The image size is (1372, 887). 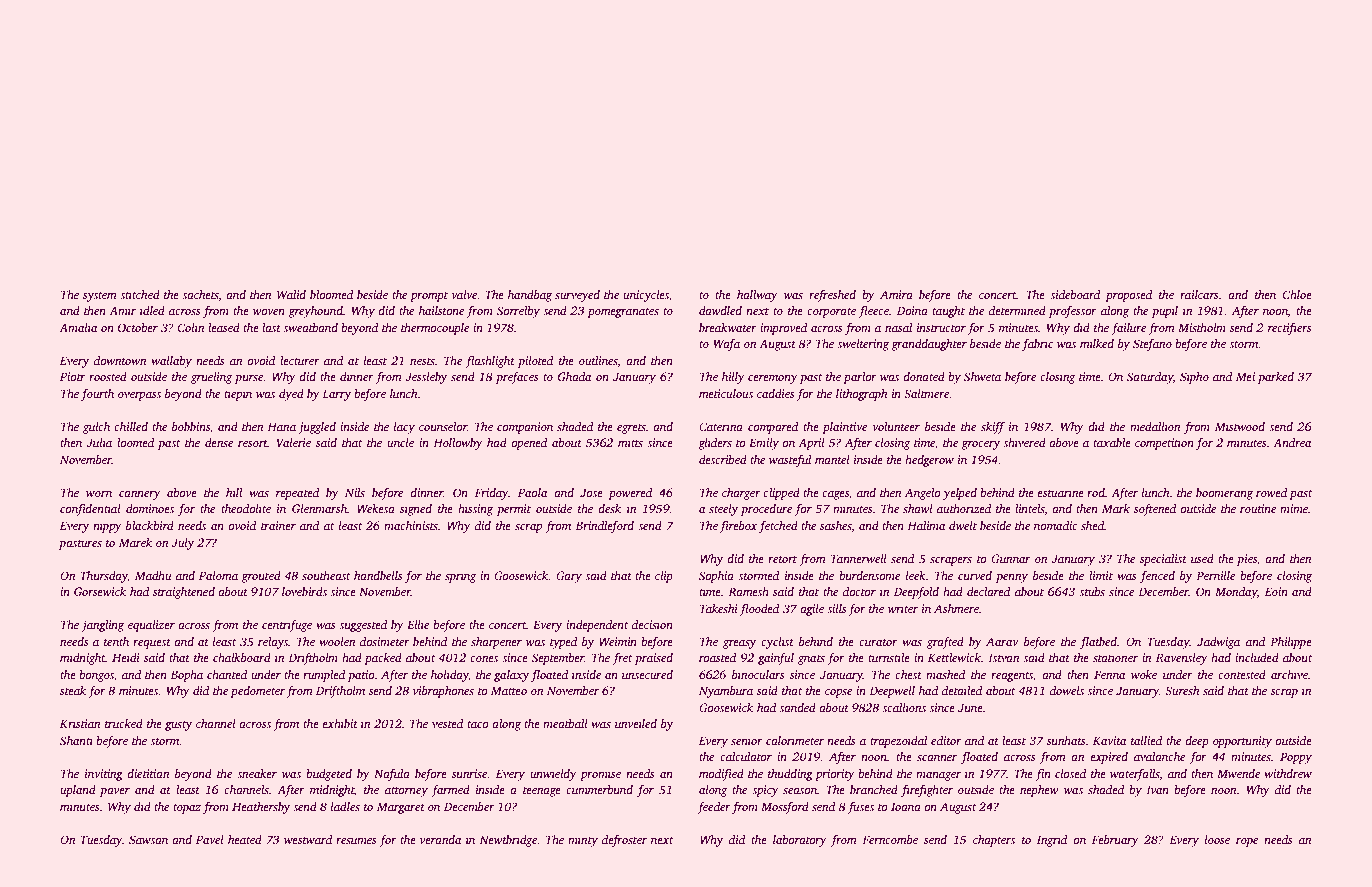 What do you see at coordinates (100, 591) in the screenshot?
I see `Gorsewick` at bounding box center [100, 591].
